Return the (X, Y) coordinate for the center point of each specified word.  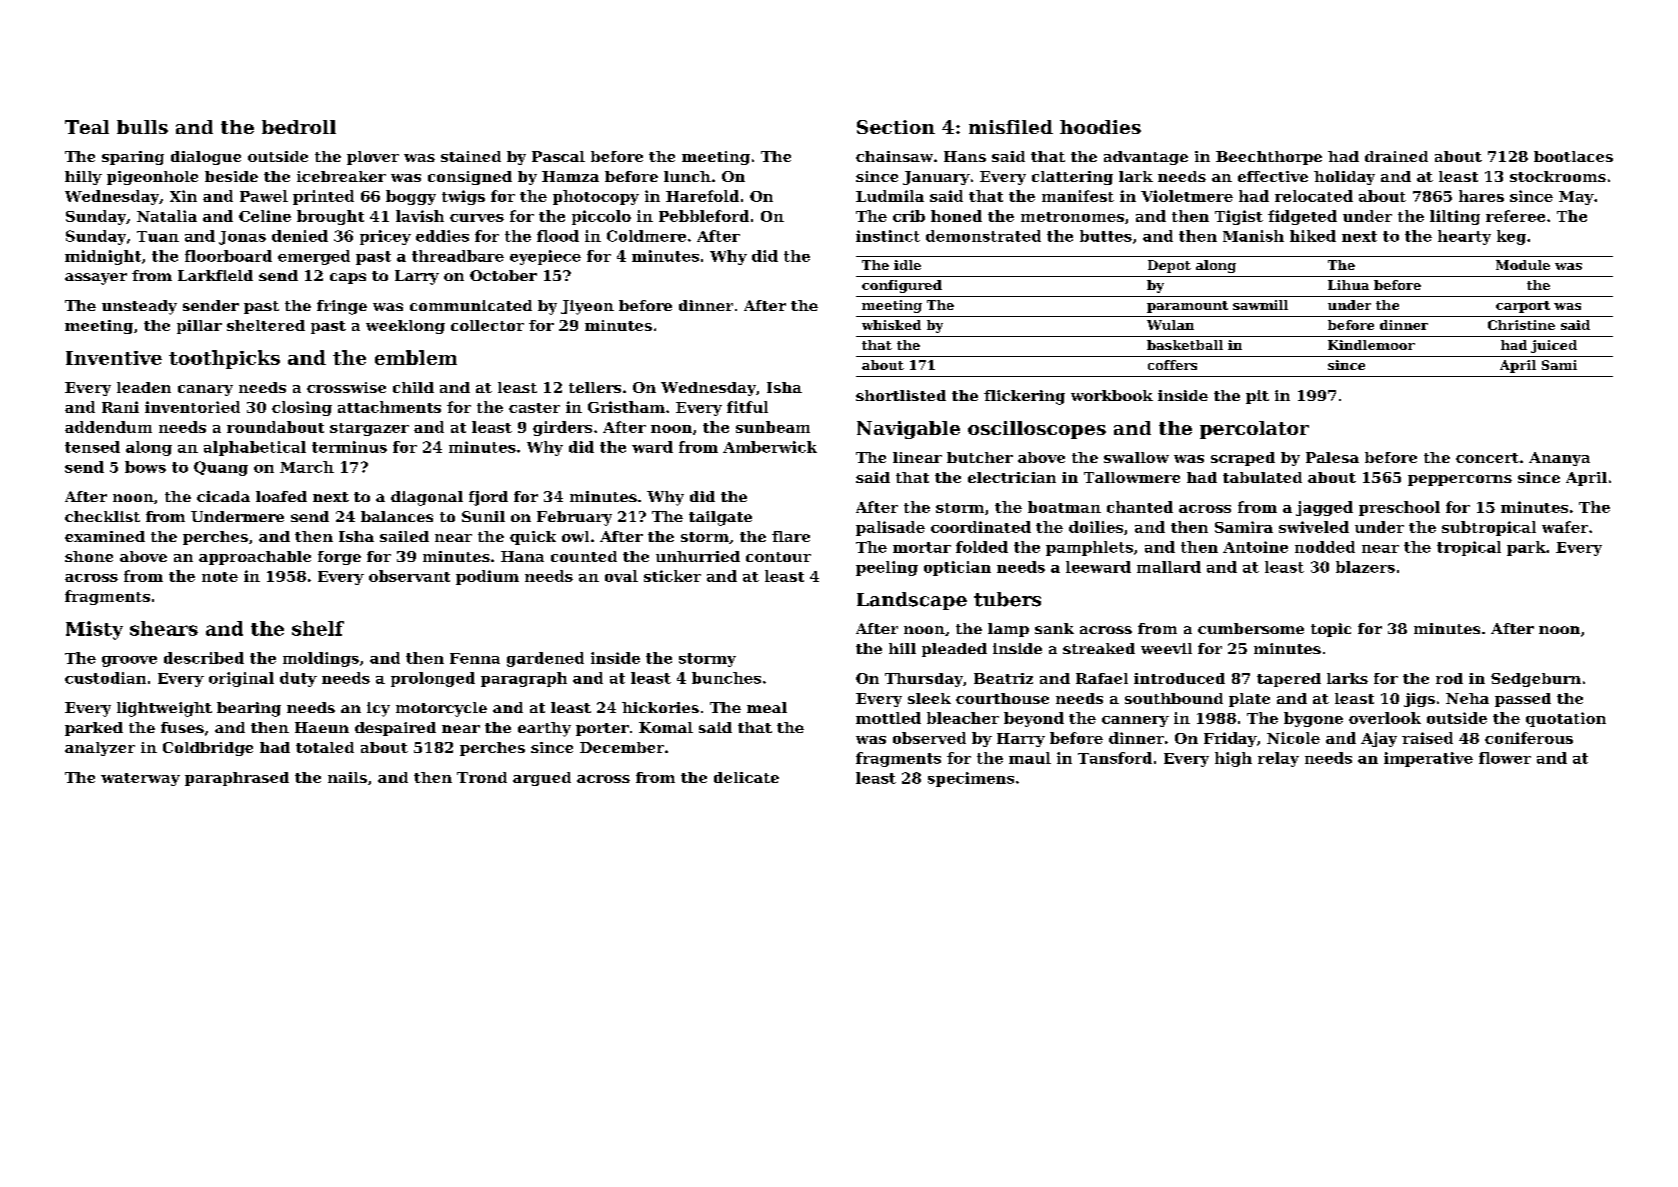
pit (1257, 397)
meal (767, 707)
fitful (747, 407)
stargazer (369, 429)
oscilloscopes (1037, 430)
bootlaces (1573, 156)
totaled (325, 747)
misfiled (1011, 127)
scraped (1243, 459)
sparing (133, 158)
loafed (281, 496)
